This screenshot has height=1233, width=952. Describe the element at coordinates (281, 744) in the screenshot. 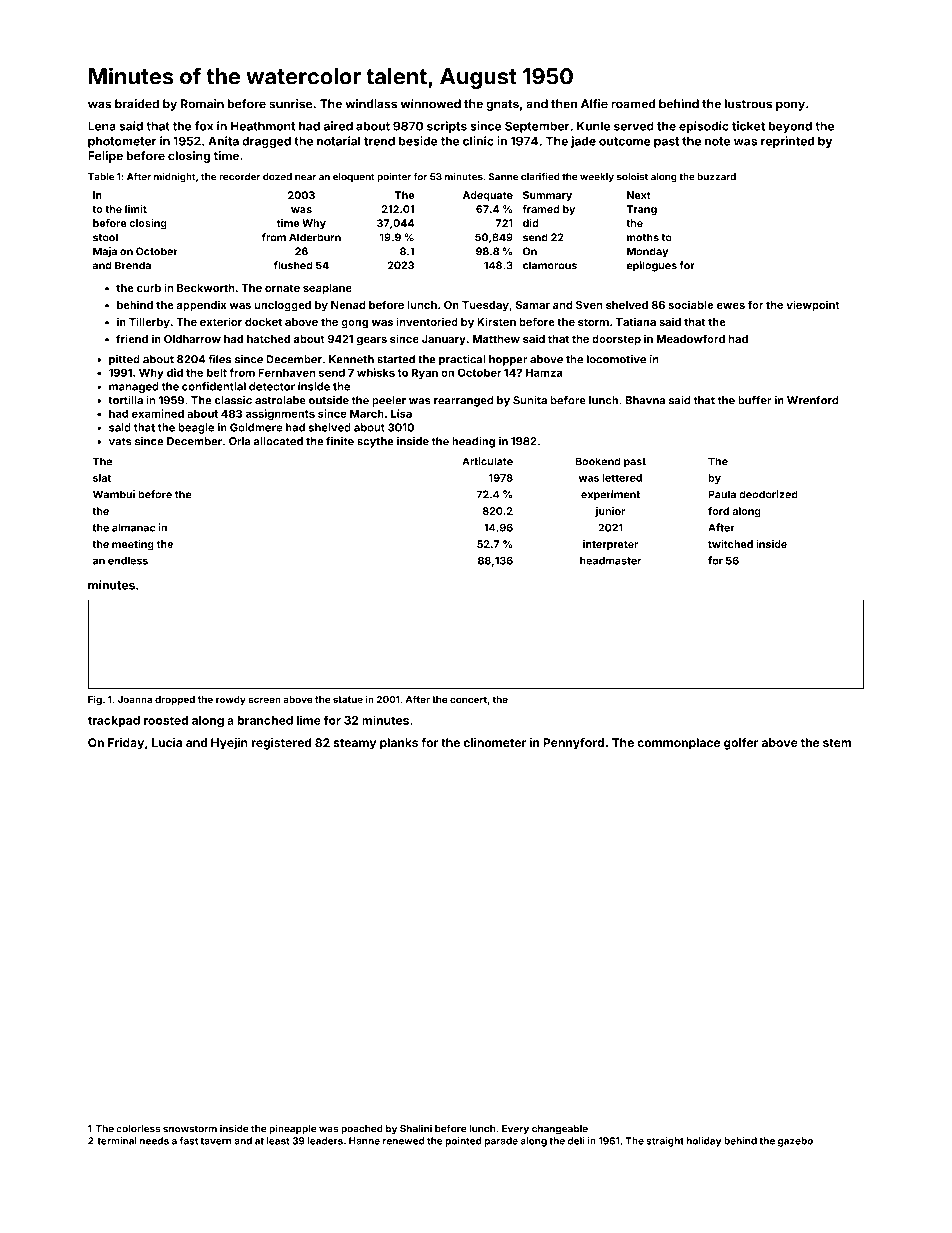

I see `registered` at that location.
